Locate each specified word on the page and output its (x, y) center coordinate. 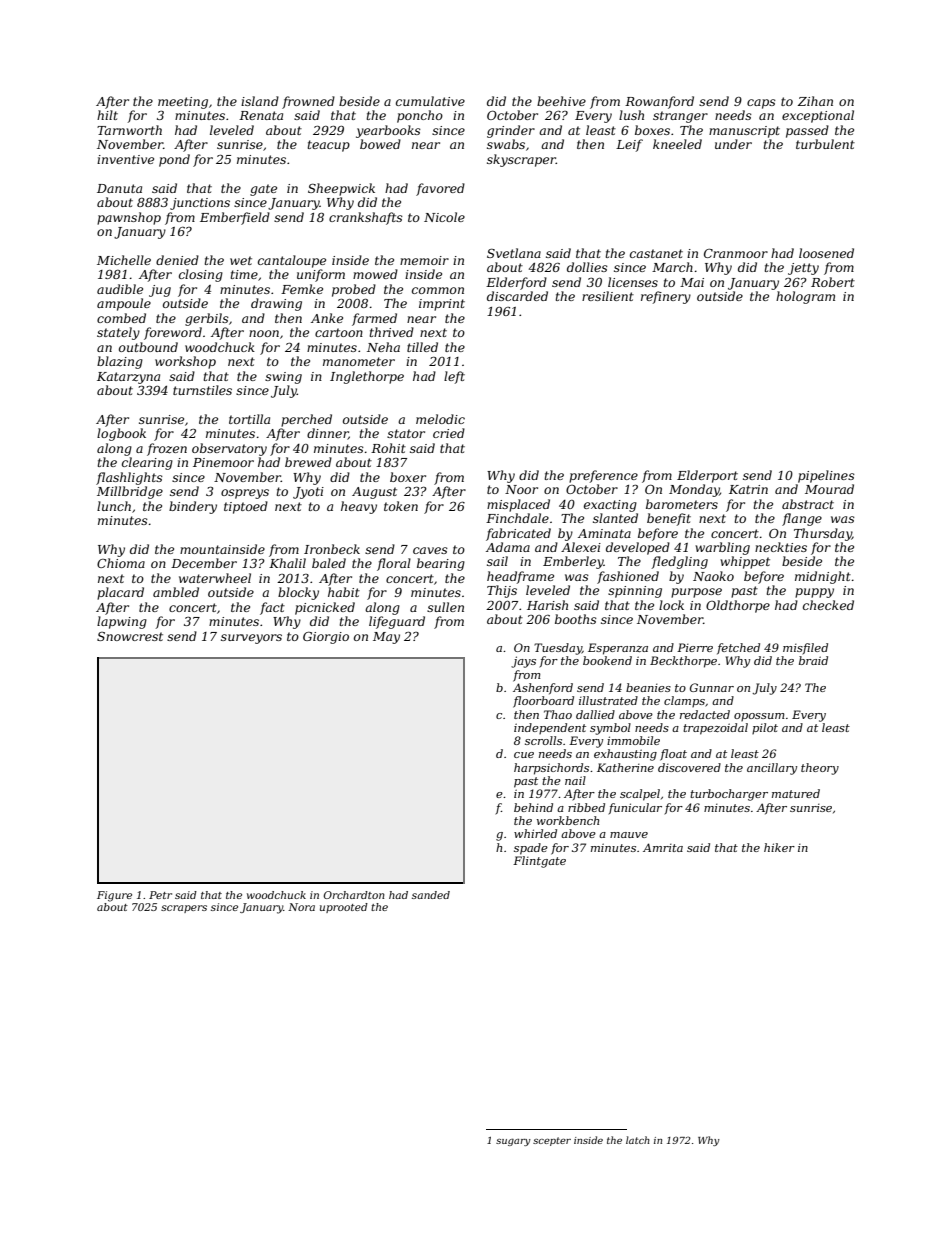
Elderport (707, 476)
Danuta (119, 188)
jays (523, 662)
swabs (506, 144)
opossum (759, 717)
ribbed (586, 807)
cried (449, 433)
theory (820, 769)
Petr (160, 895)
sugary (513, 1142)
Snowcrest (130, 636)
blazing (120, 362)
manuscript (744, 132)
